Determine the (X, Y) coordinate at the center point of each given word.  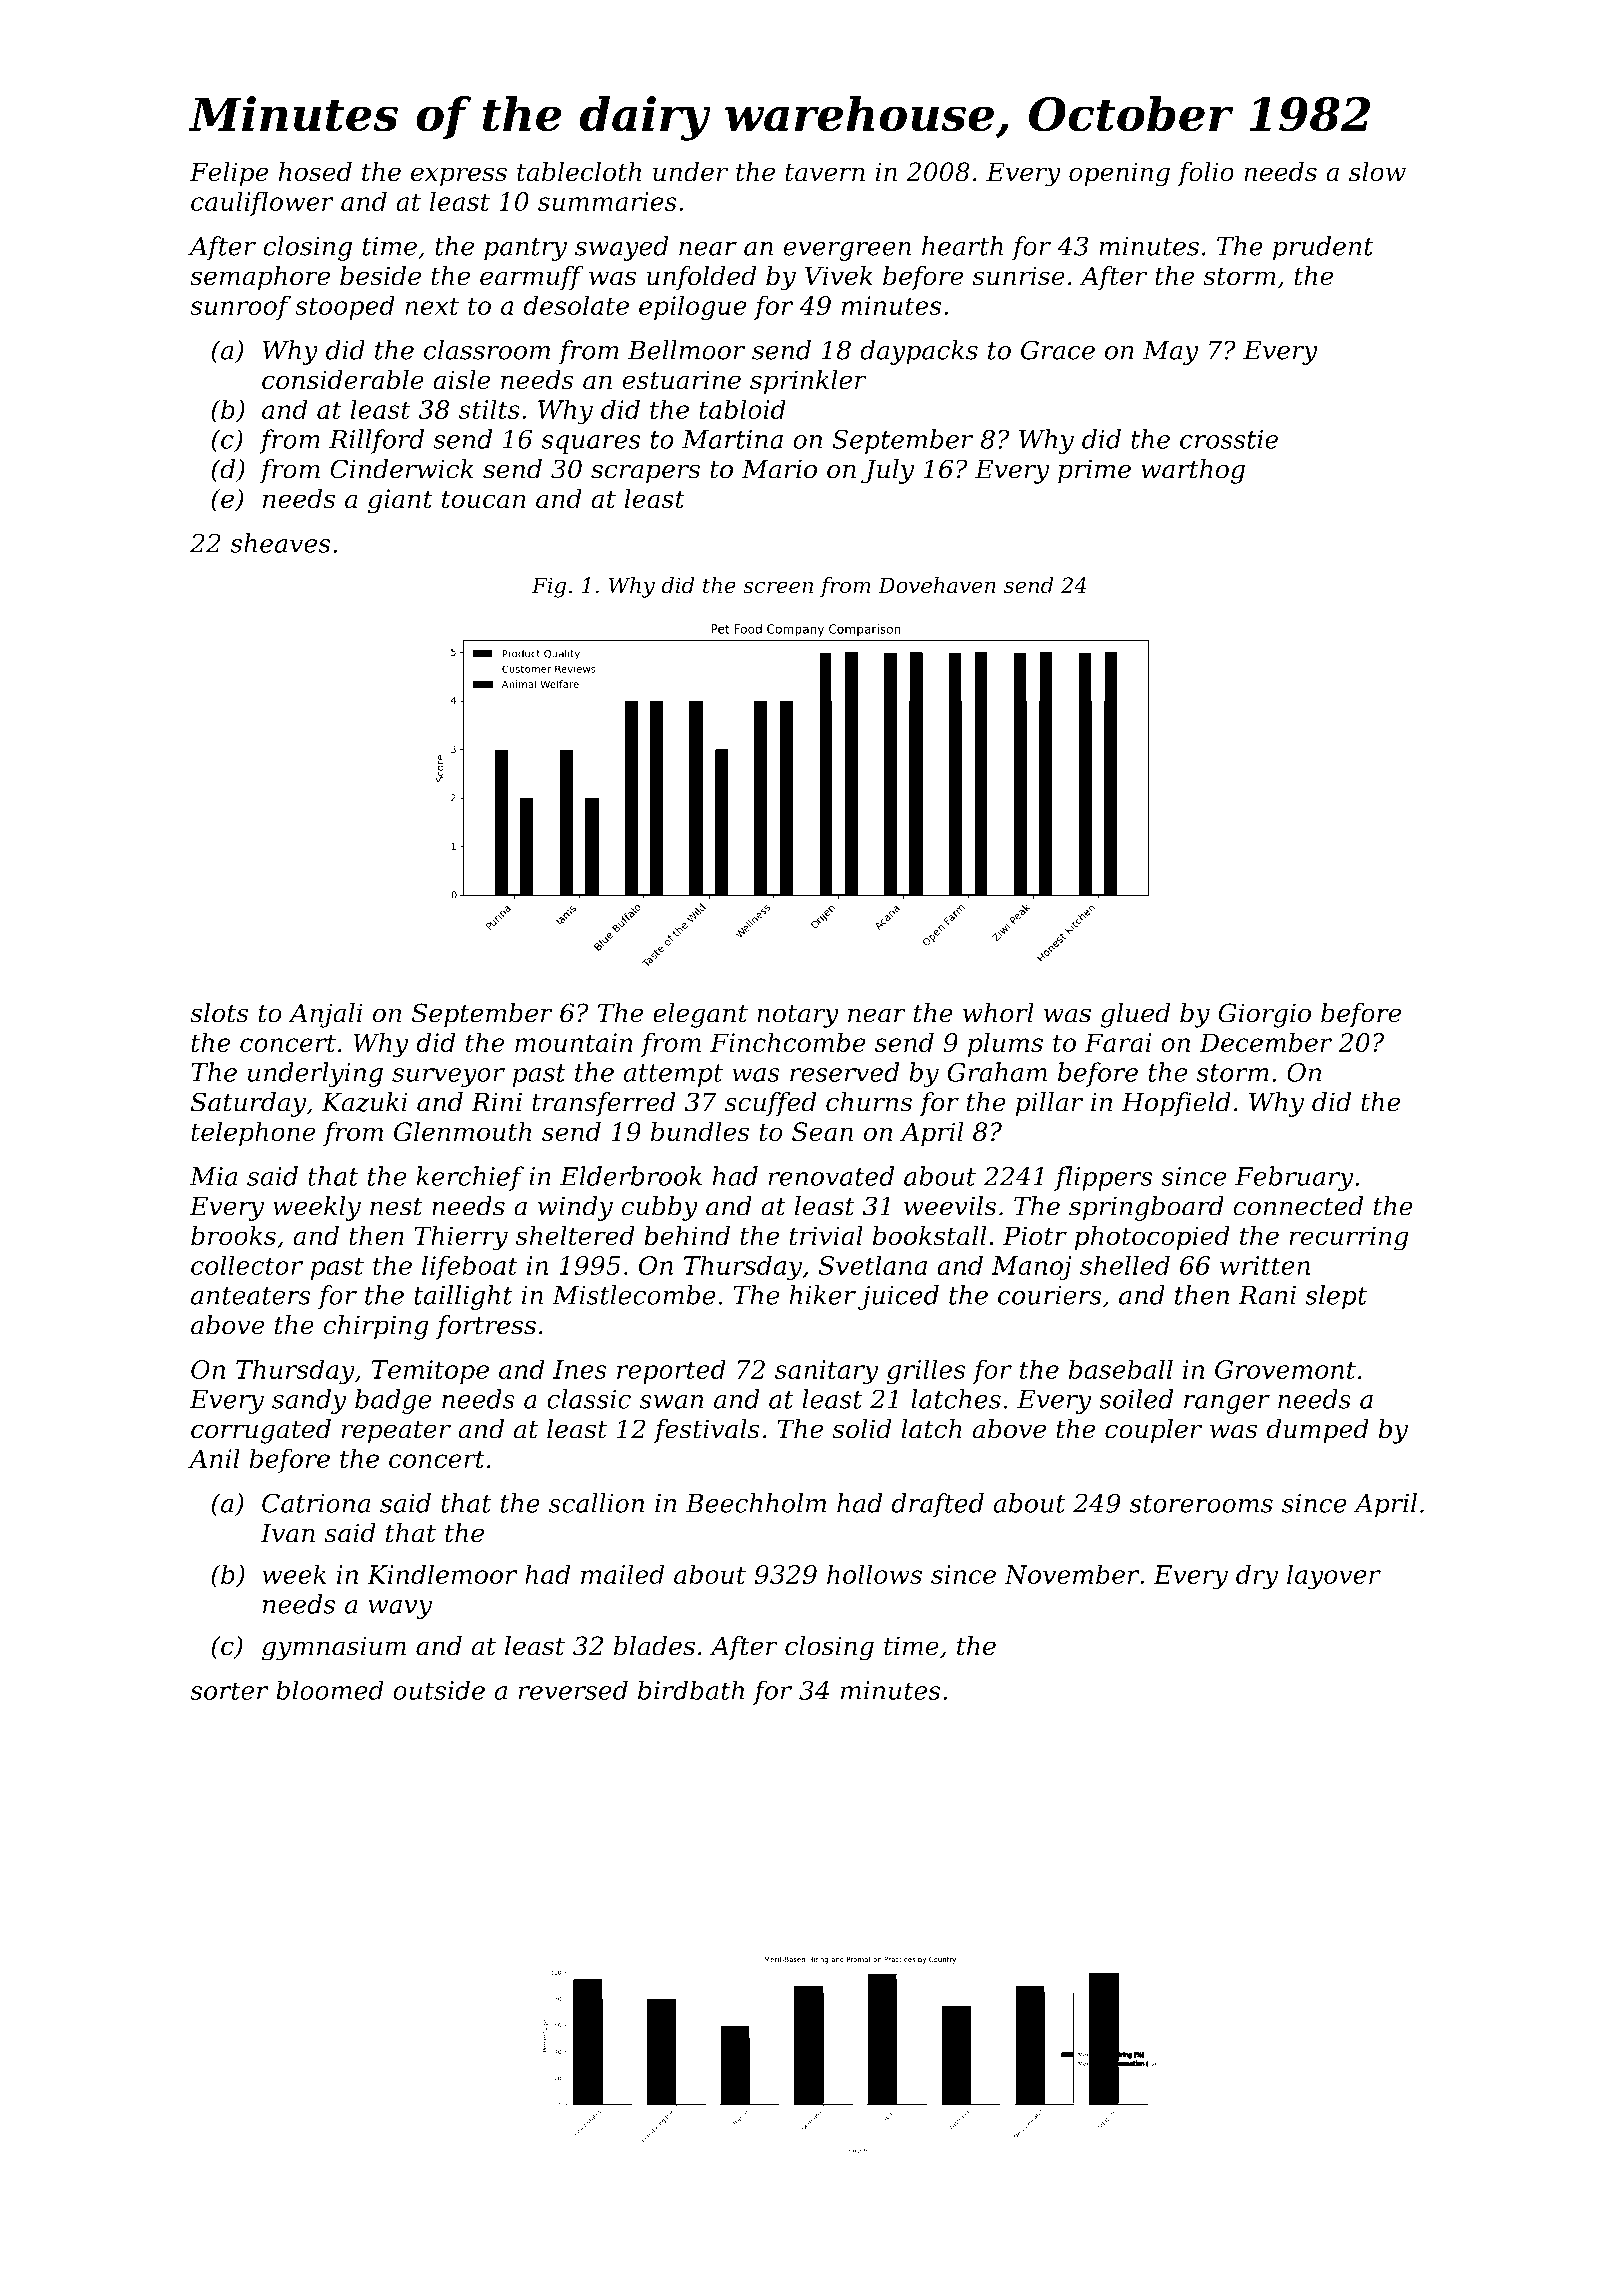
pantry (525, 249)
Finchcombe (788, 1042)
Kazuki (364, 1102)
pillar (1049, 1104)
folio (1205, 173)
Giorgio (1264, 1015)
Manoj (1031, 1268)
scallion (596, 1503)
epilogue (693, 308)
